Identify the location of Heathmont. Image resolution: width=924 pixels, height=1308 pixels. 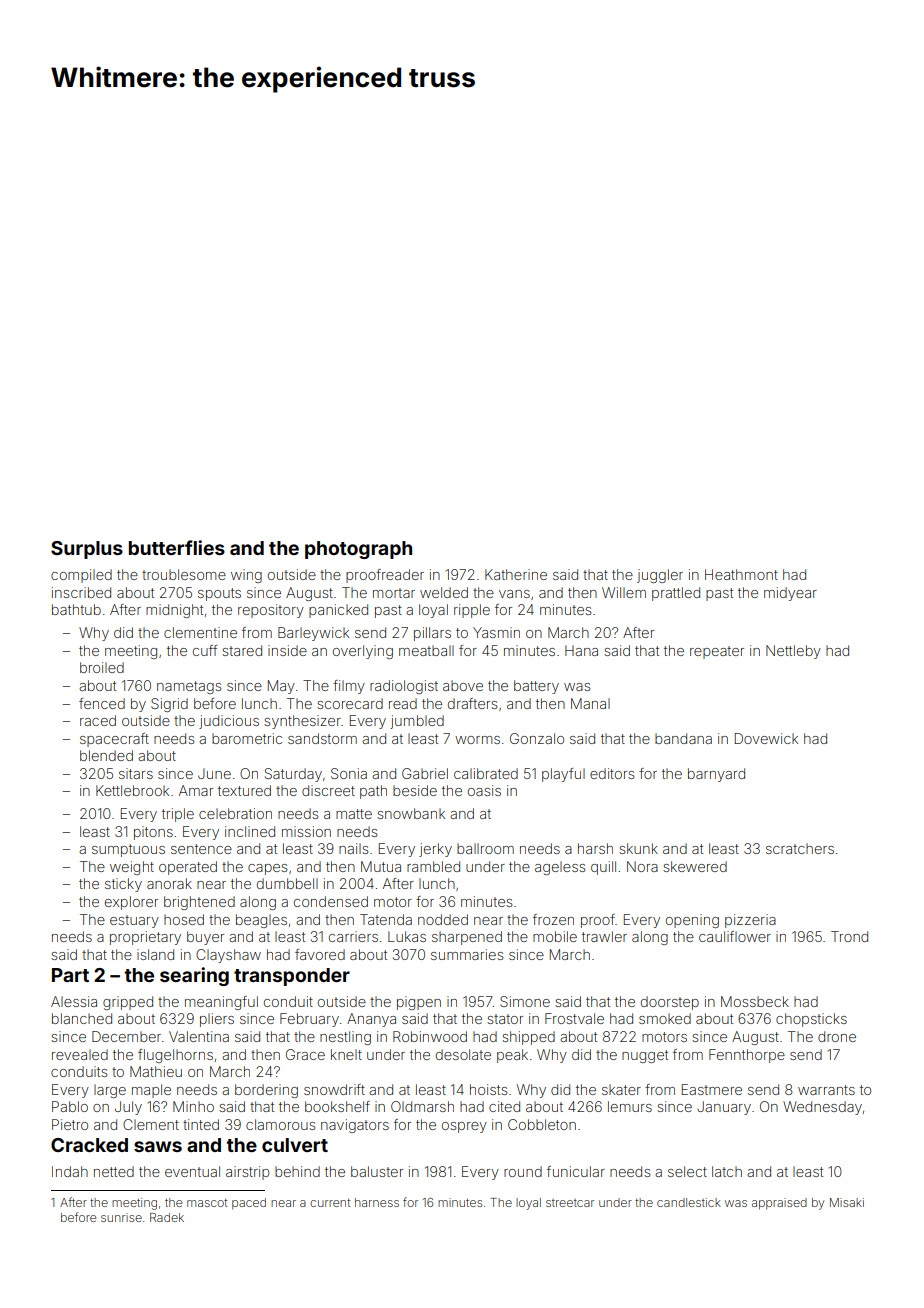
(741, 574).
